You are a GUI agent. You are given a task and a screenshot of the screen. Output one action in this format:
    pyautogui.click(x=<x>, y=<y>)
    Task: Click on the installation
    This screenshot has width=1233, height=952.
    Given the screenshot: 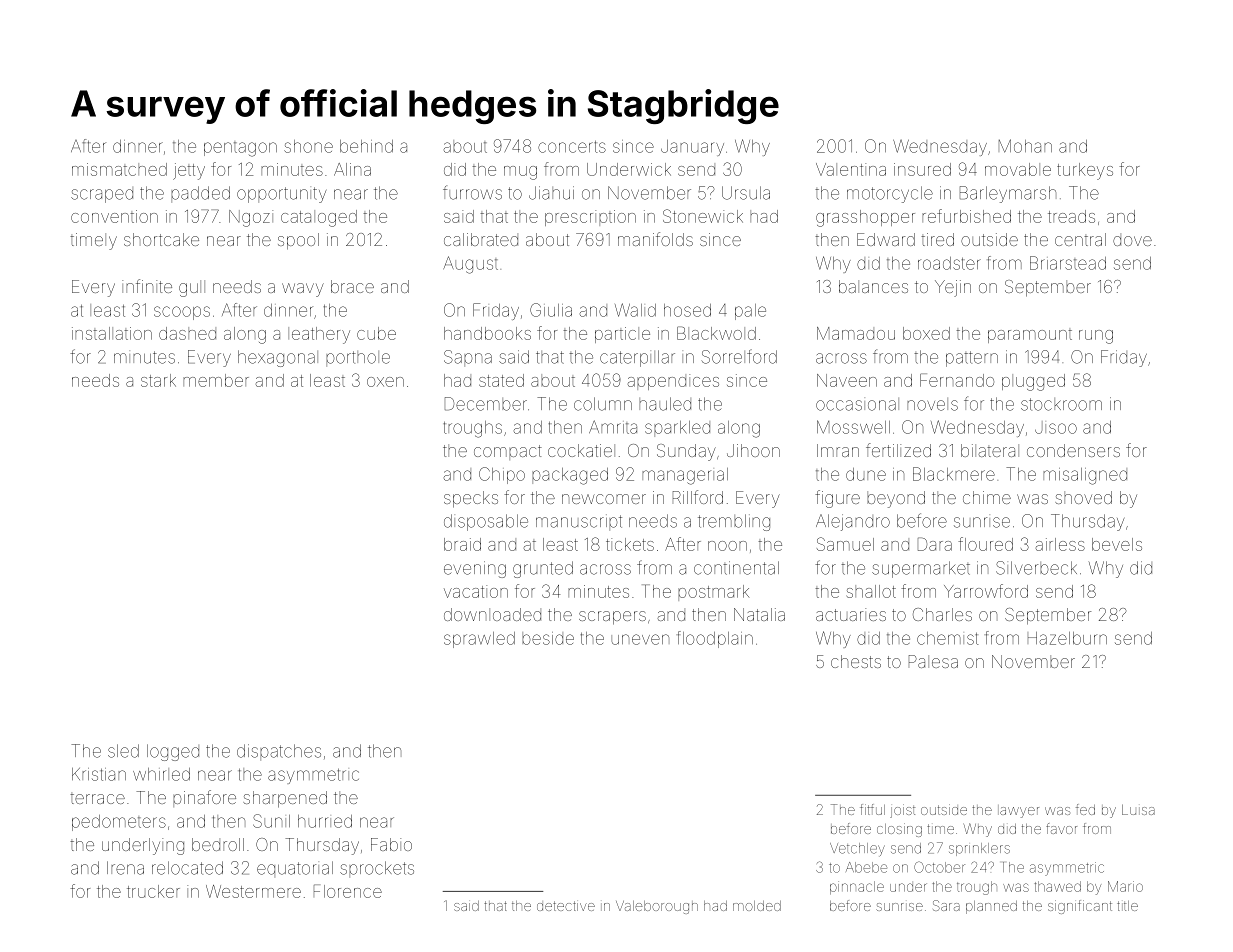 What is the action you would take?
    pyautogui.click(x=112, y=333)
